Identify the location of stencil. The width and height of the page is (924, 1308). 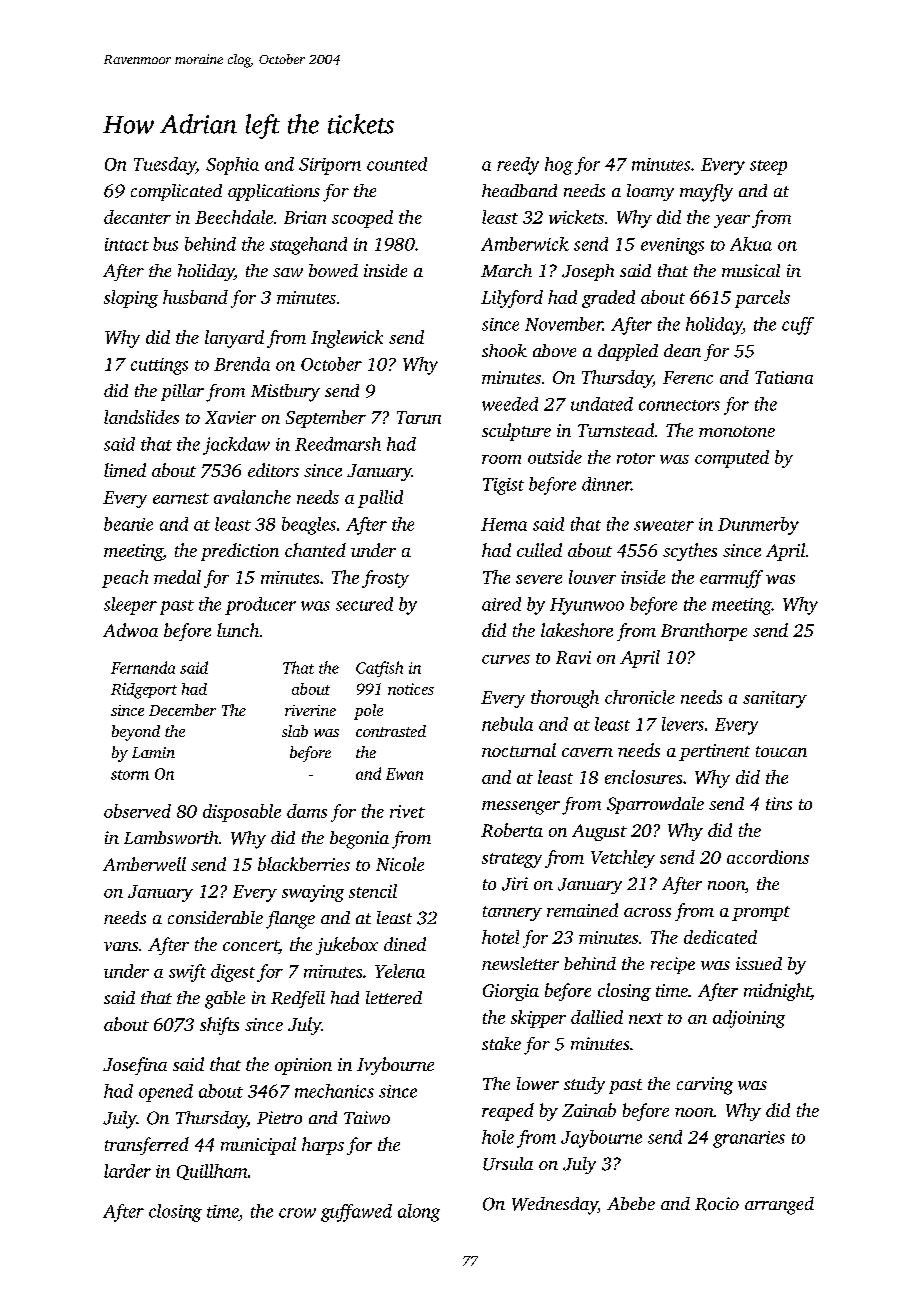
(373, 891).
